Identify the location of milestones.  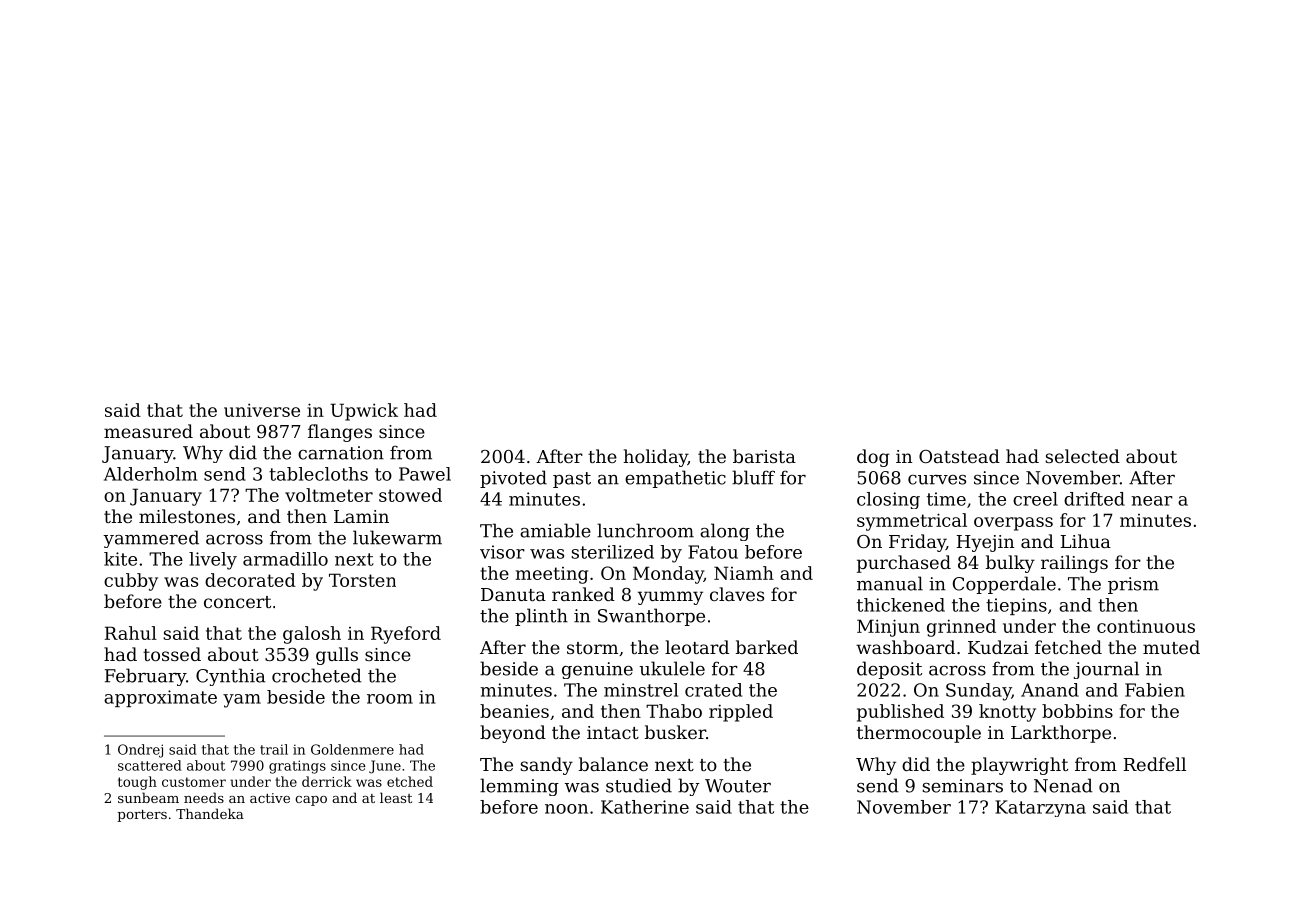
(187, 516).
